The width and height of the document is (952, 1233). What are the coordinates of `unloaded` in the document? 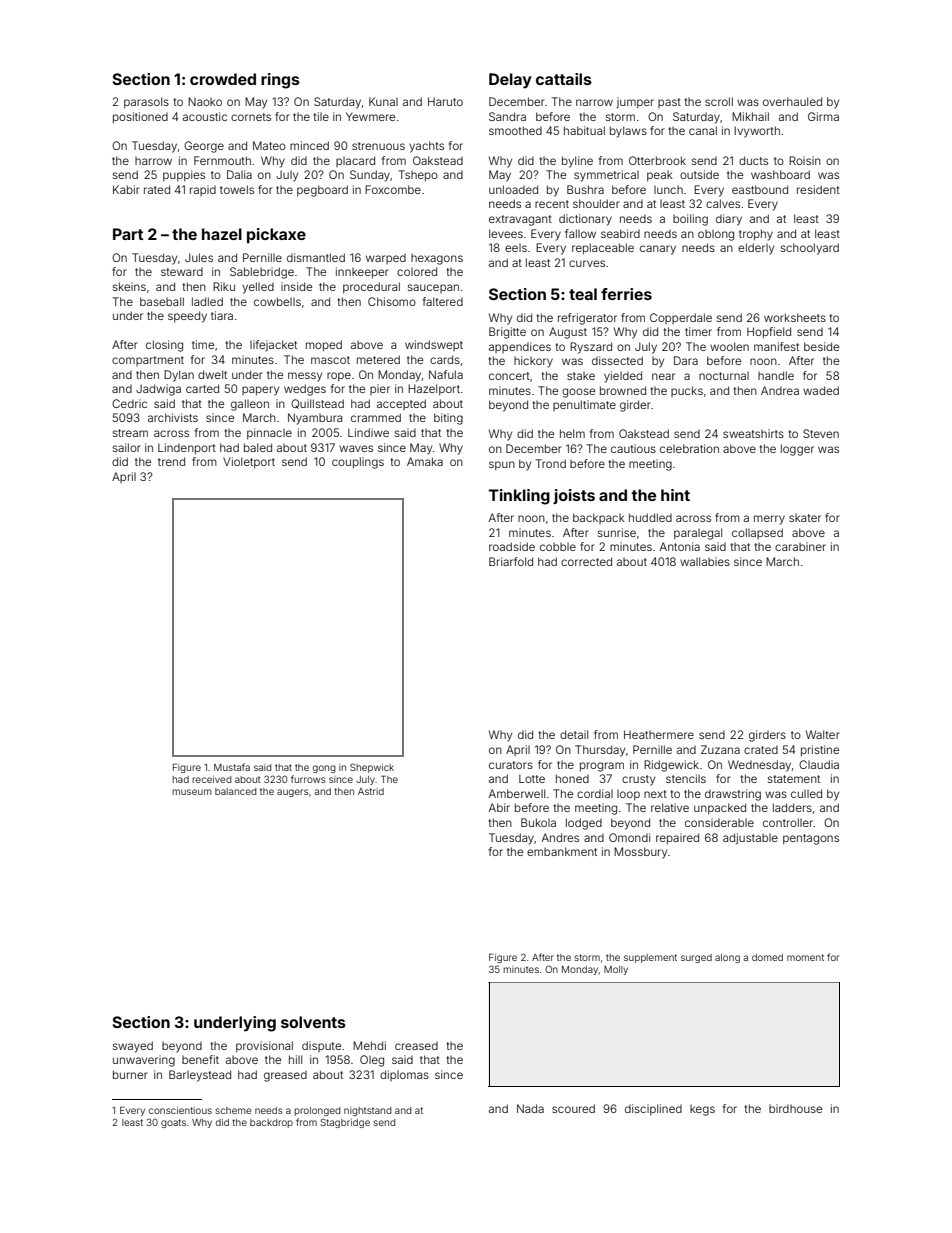 It's located at (513, 189).
